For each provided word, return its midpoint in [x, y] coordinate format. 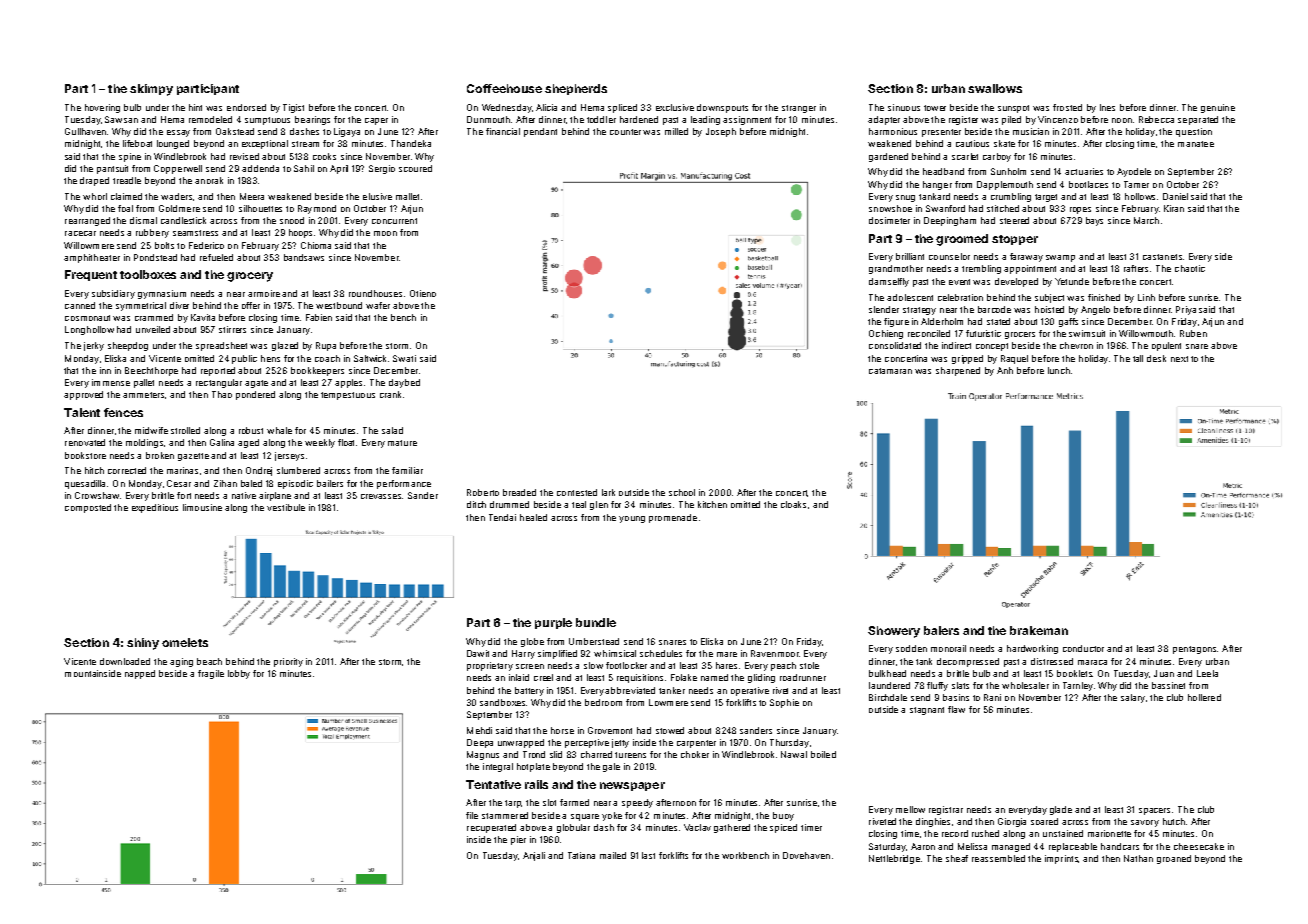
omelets [185, 642]
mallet [407, 196]
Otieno [423, 293]
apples [348, 383]
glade [1061, 810]
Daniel [1175, 196]
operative [750, 691]
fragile [211, 674]
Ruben [1193, 333]
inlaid [519, 677]
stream [305, 144]
